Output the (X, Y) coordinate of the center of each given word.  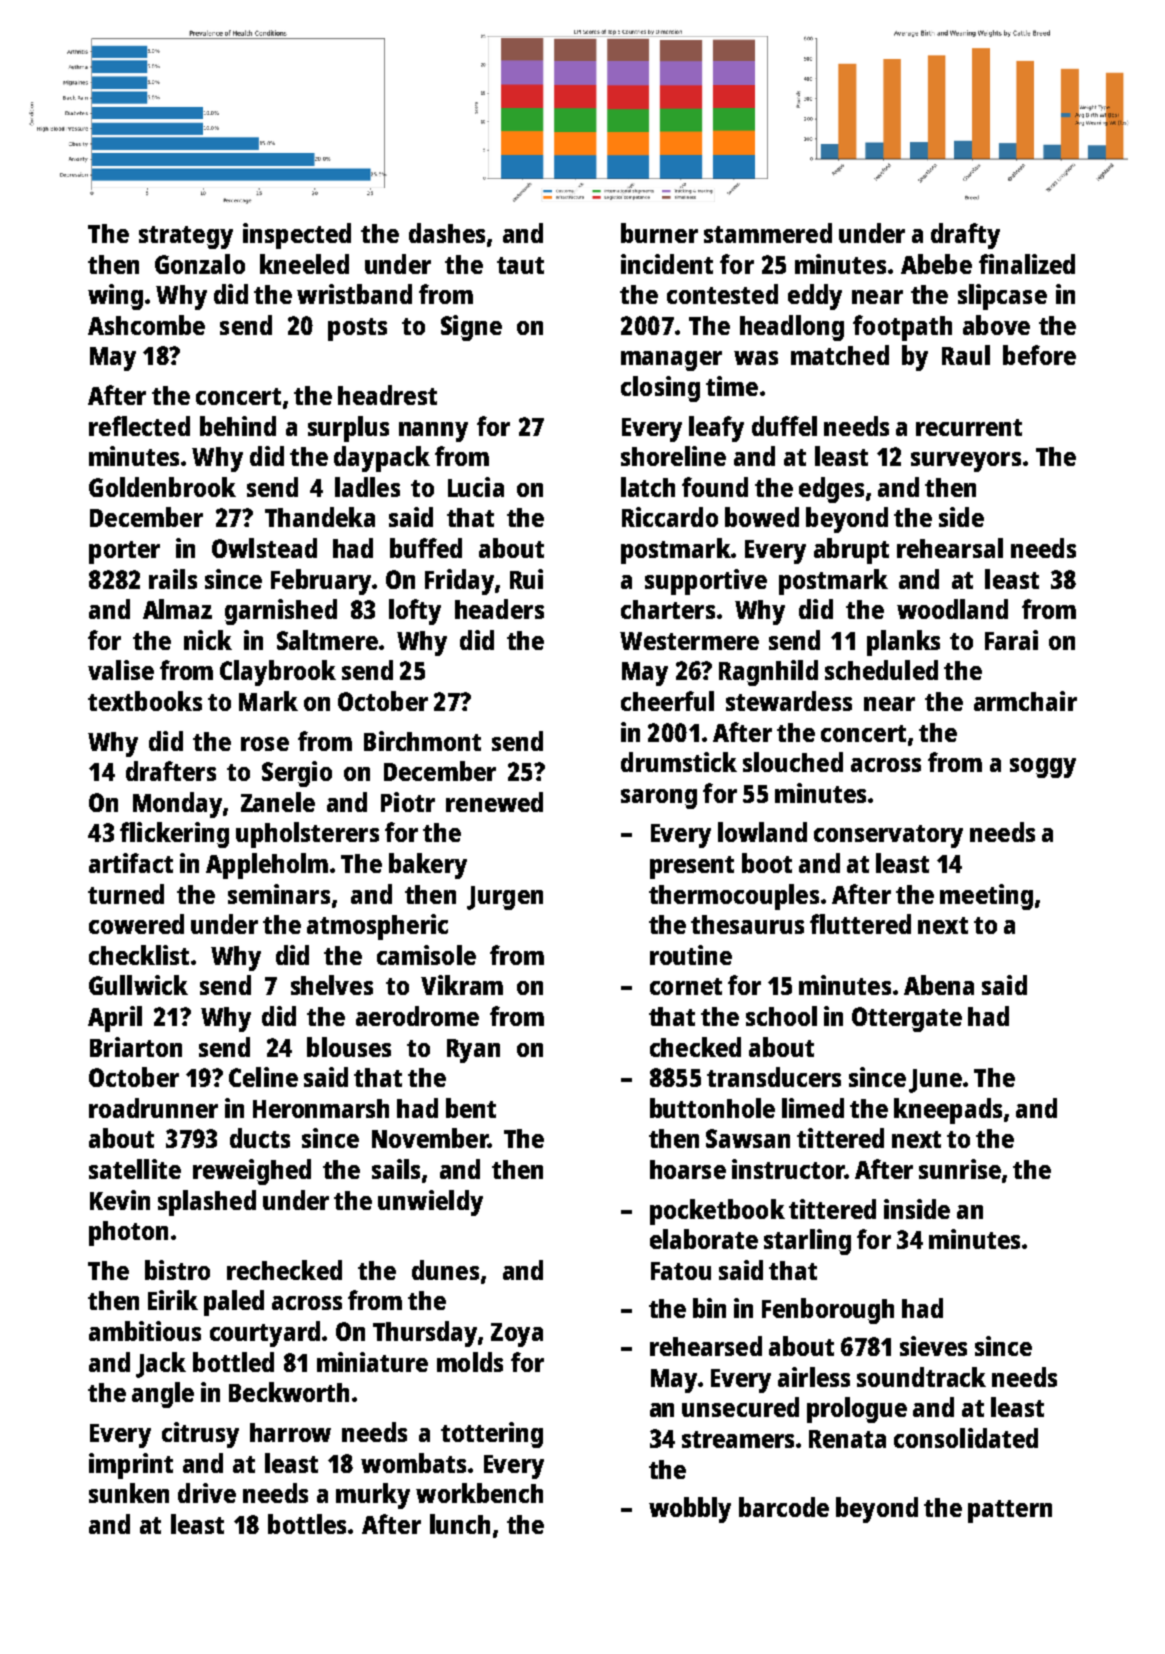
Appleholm (267, 866)
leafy (716, 429)
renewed (494, 802)
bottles (307, 1524)
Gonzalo (200, 264)
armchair (1025, 701)
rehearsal (950, 548)
